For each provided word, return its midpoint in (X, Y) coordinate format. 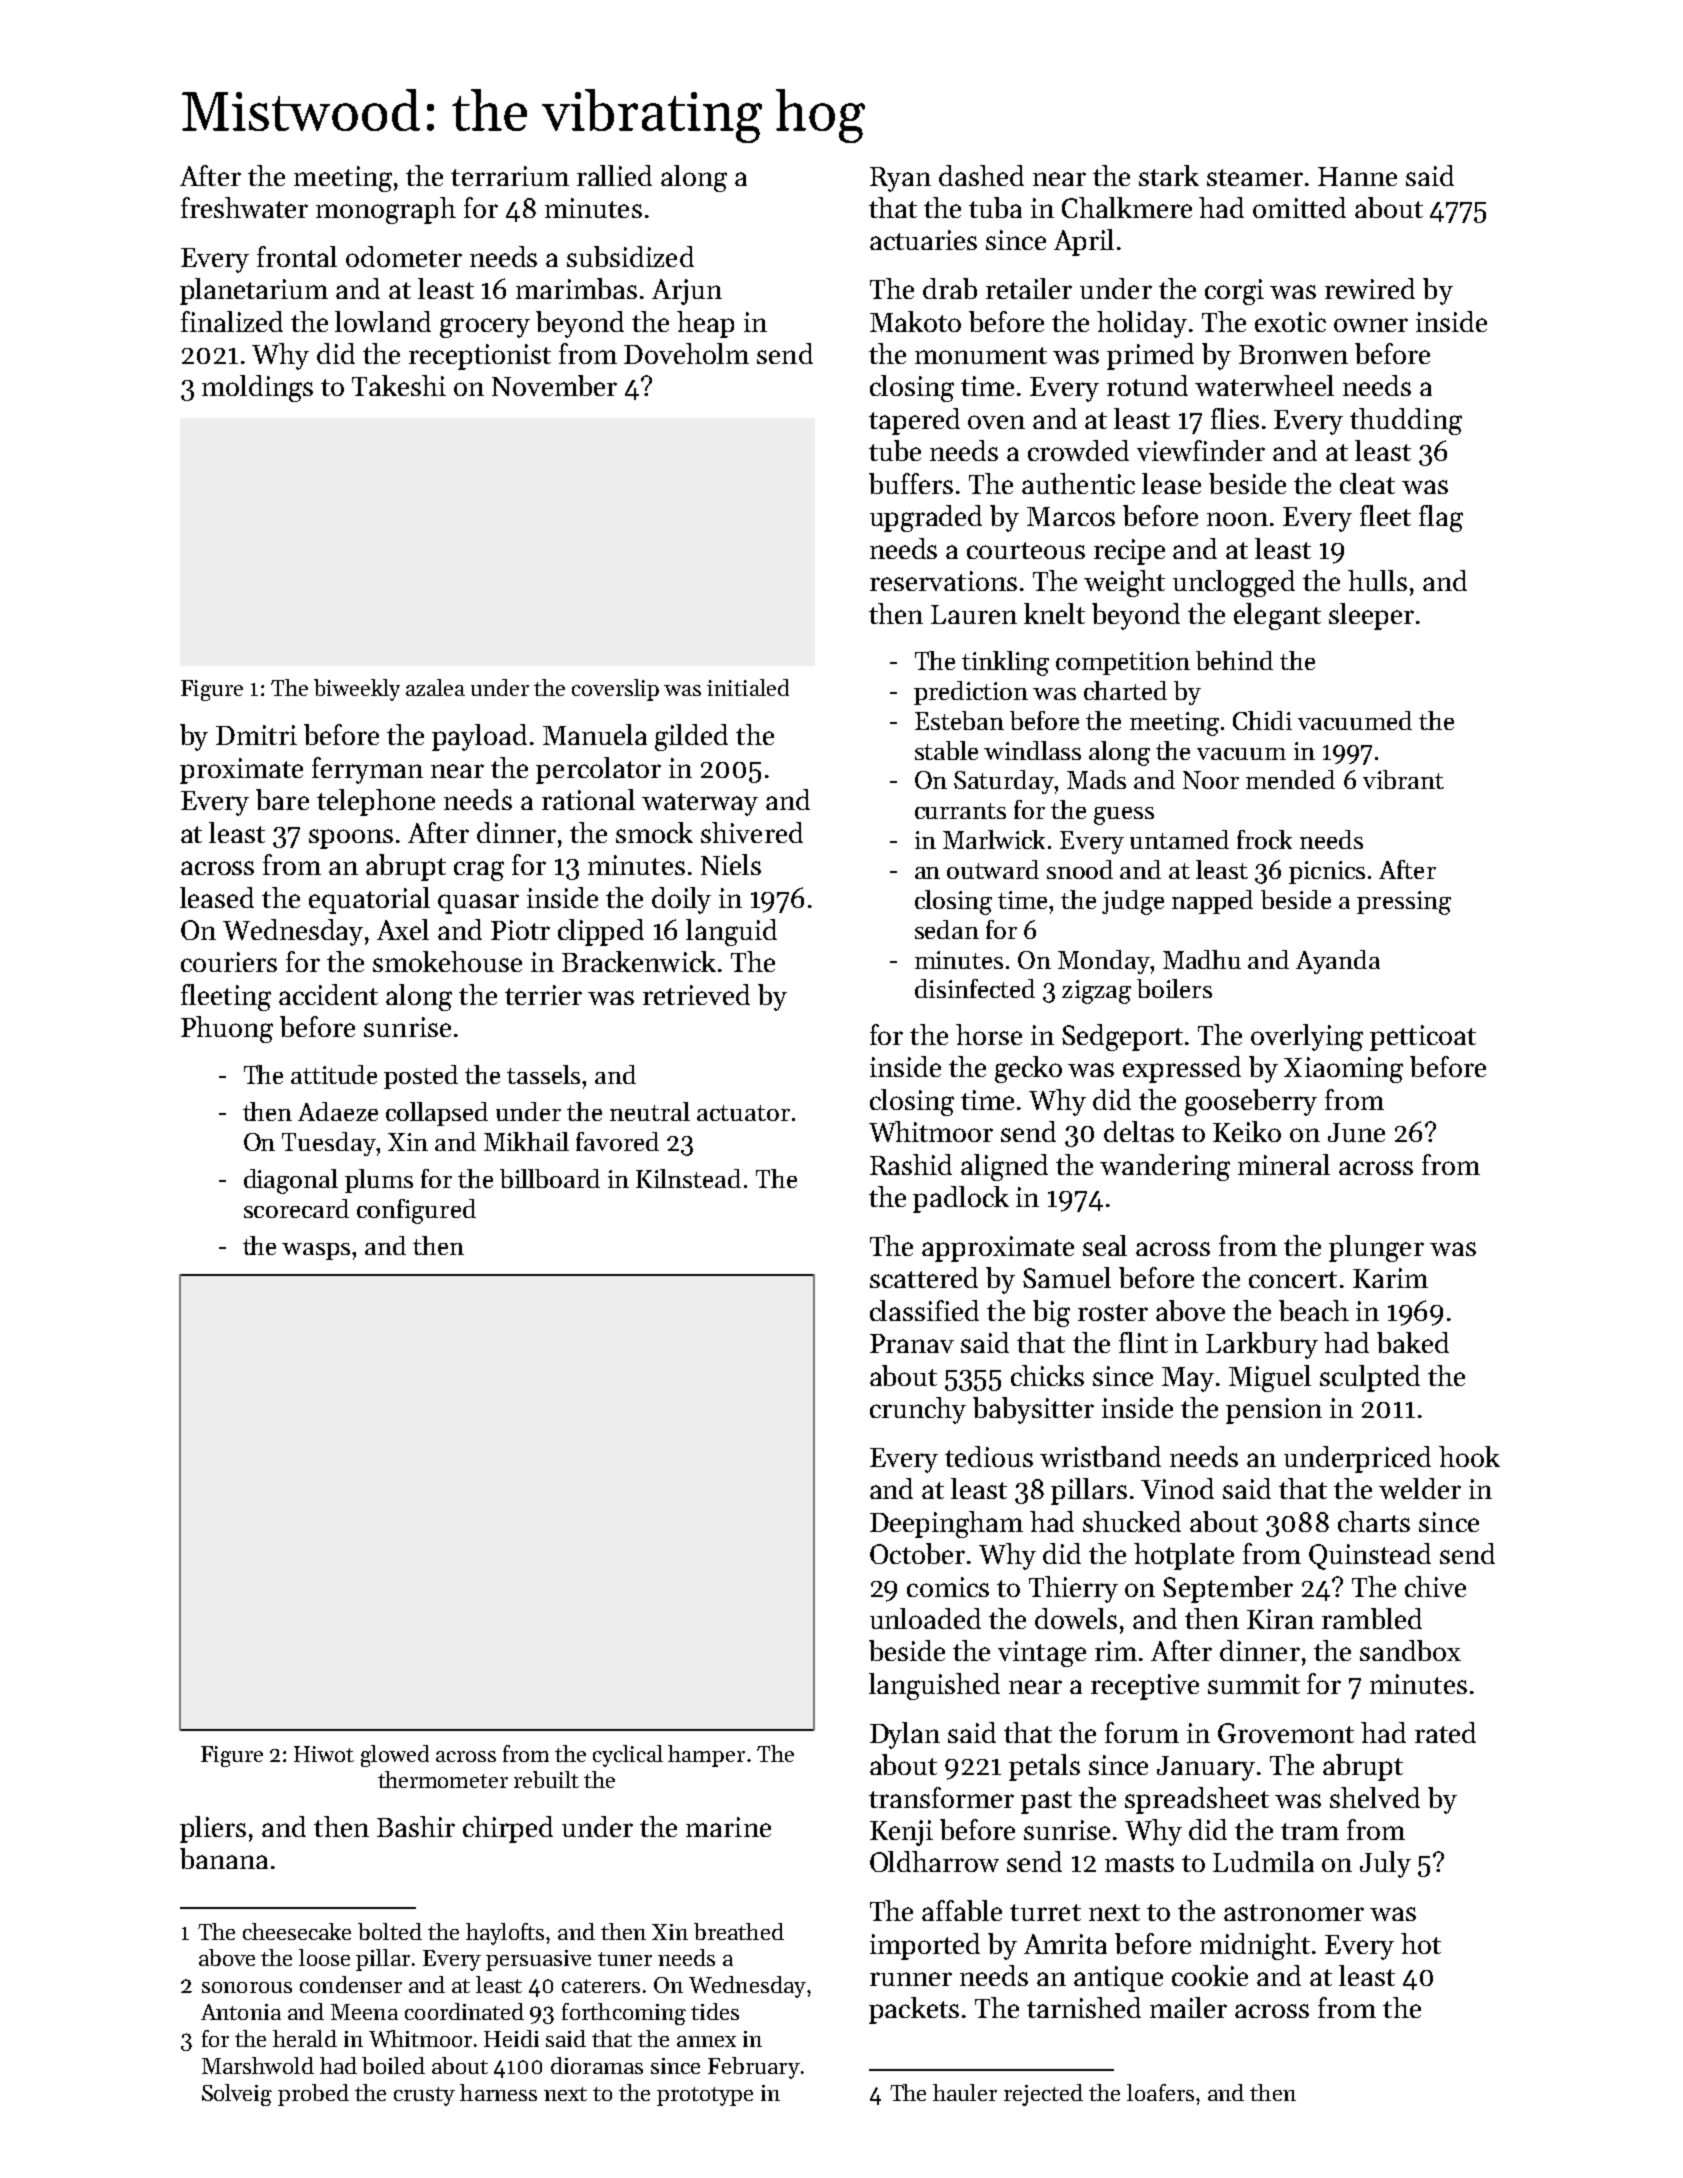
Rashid (911, 1164)
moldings (257, 388)
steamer (1255, 177)
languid (731, 932)
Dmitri (256, 735)
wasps (316, 1251)
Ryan (900, 179)
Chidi (1262, 720)
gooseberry (1251, 1102)
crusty (424, 2096)
